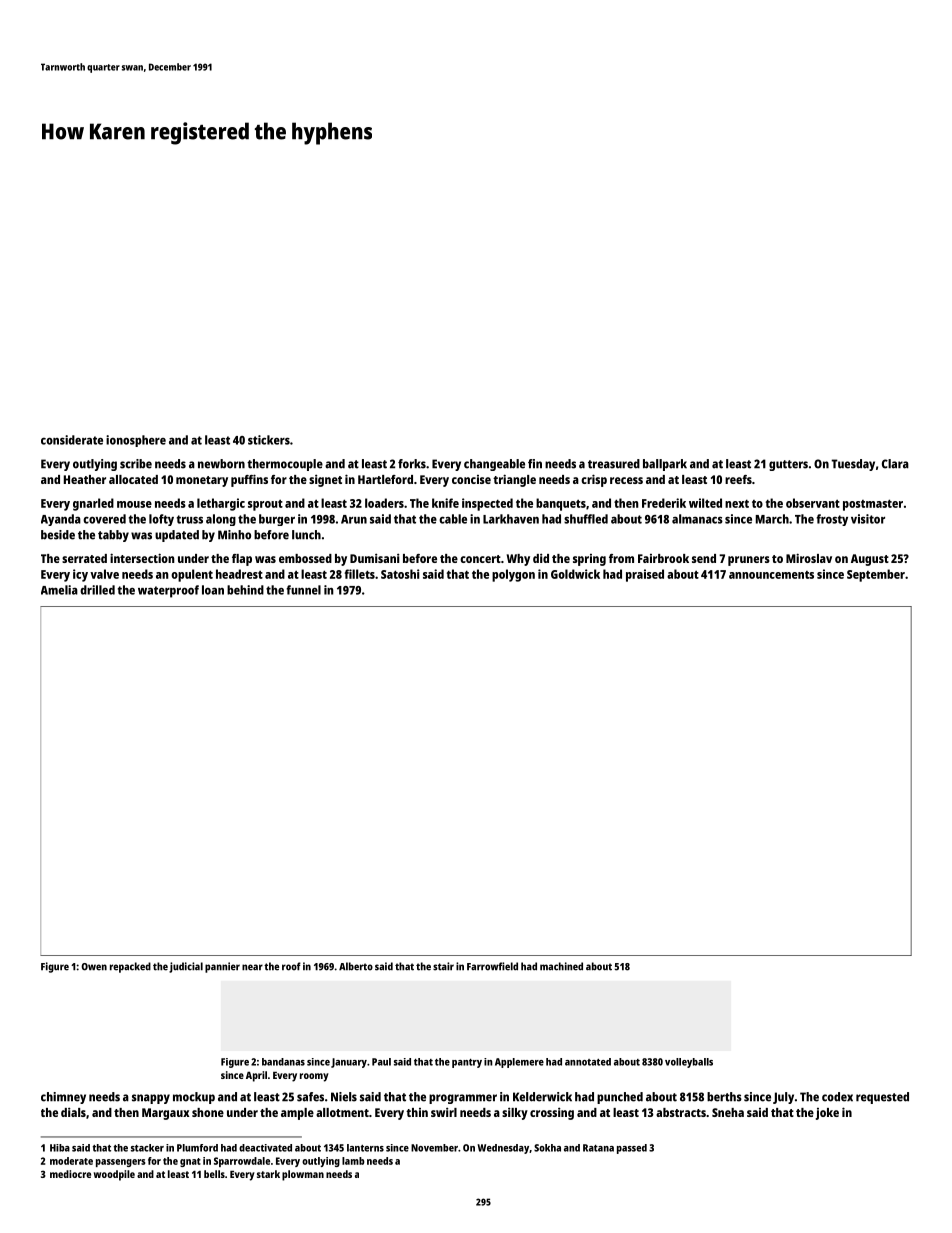 The width and height of the screenshot is (952, 1233). What do you see at coordinates (513, 575) in the screenshot?
I see `polygon` at bounding box center [513, 575].
